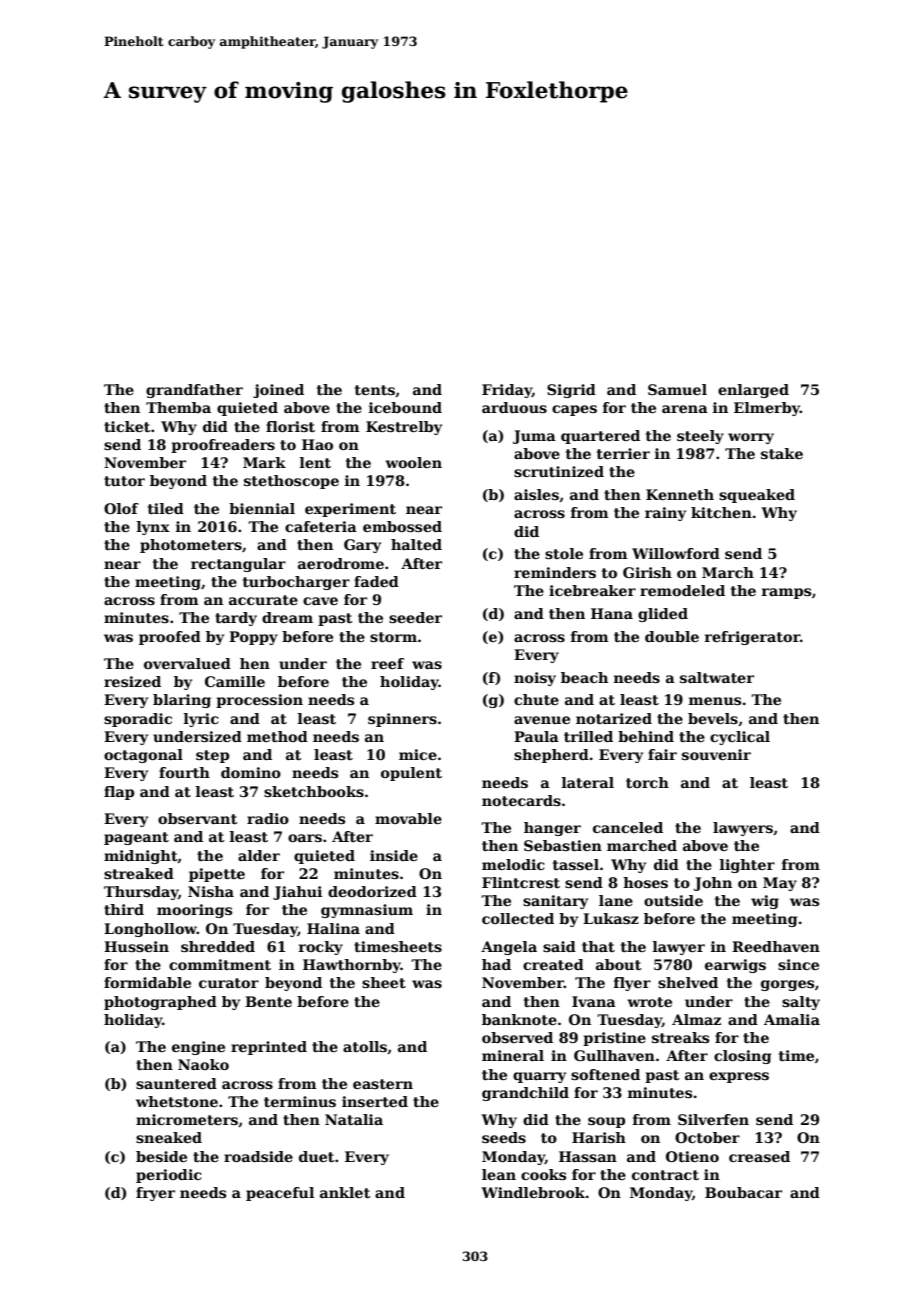 This document has width=924, height=1308. I want to click on behind, so click(646, 736).
